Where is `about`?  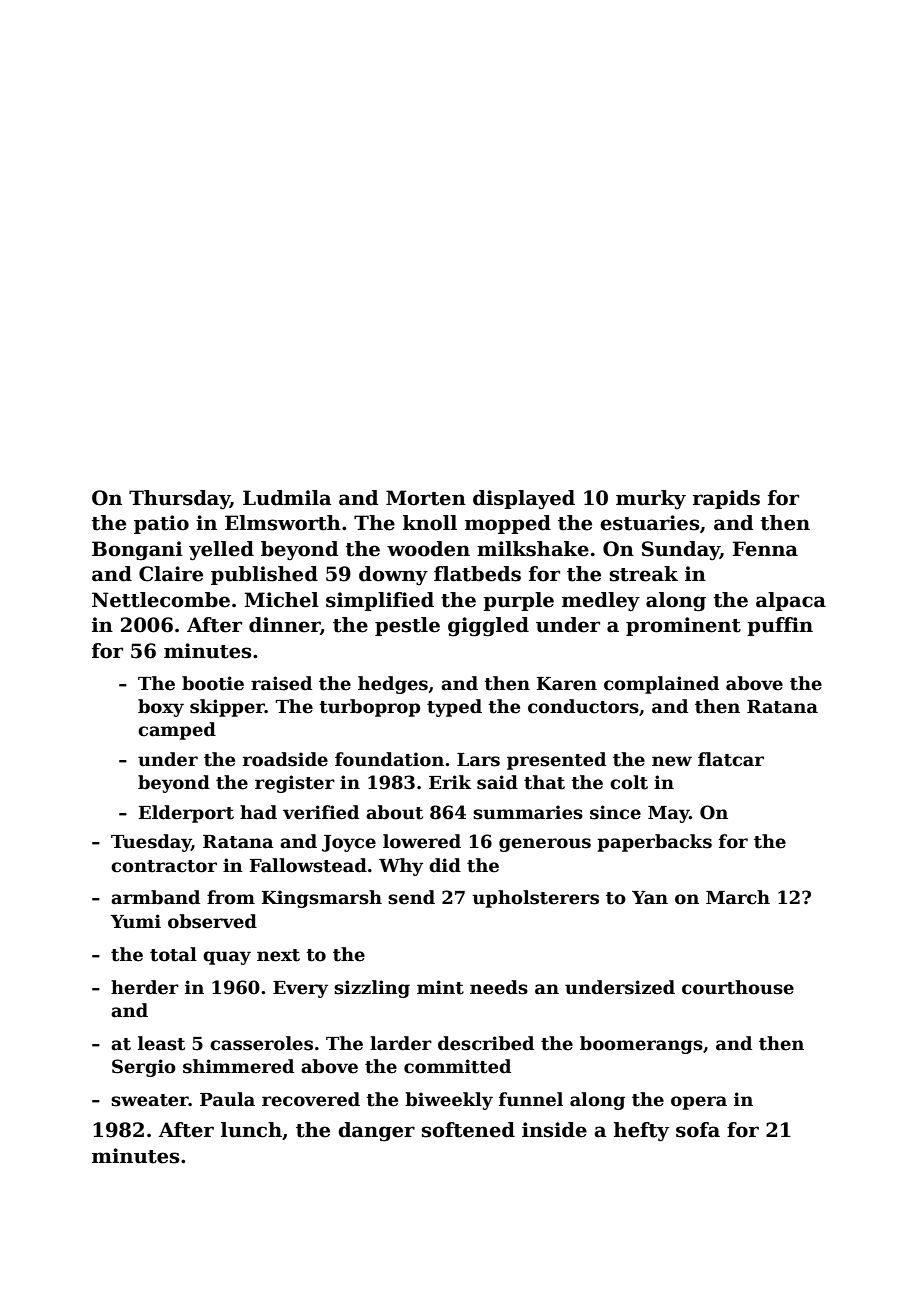 about is located at coordinates (394, 812).
